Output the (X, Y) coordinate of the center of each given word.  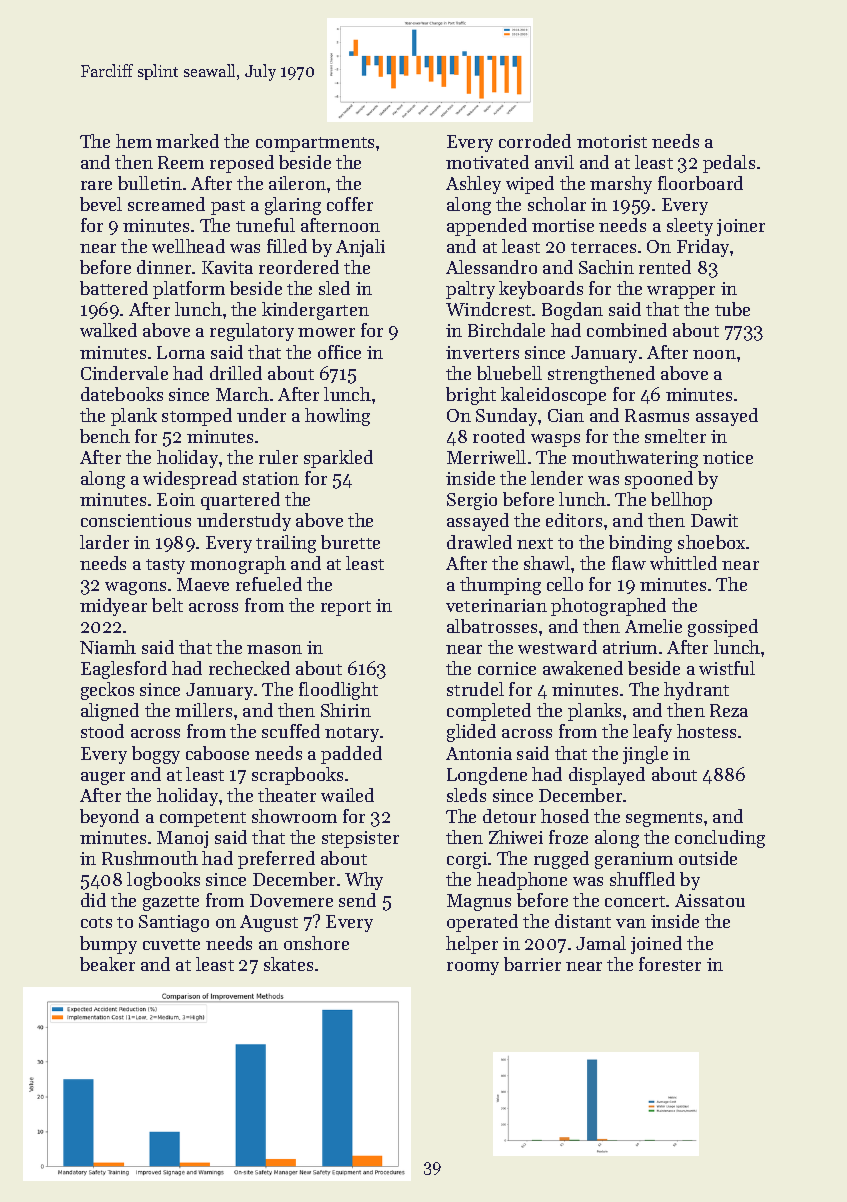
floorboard (700, 183)
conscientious (136, 520)
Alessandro (491, 267)
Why (364, 881)
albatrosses (492, 626)
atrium (630, 647)
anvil (554, 162)
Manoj (182, 839)
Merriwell (486, 457)
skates (288, 964)
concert (635, 901)
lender (557, 478)
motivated (487, 162)
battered (114, 288)
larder (104, 542)
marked (187, 141)
